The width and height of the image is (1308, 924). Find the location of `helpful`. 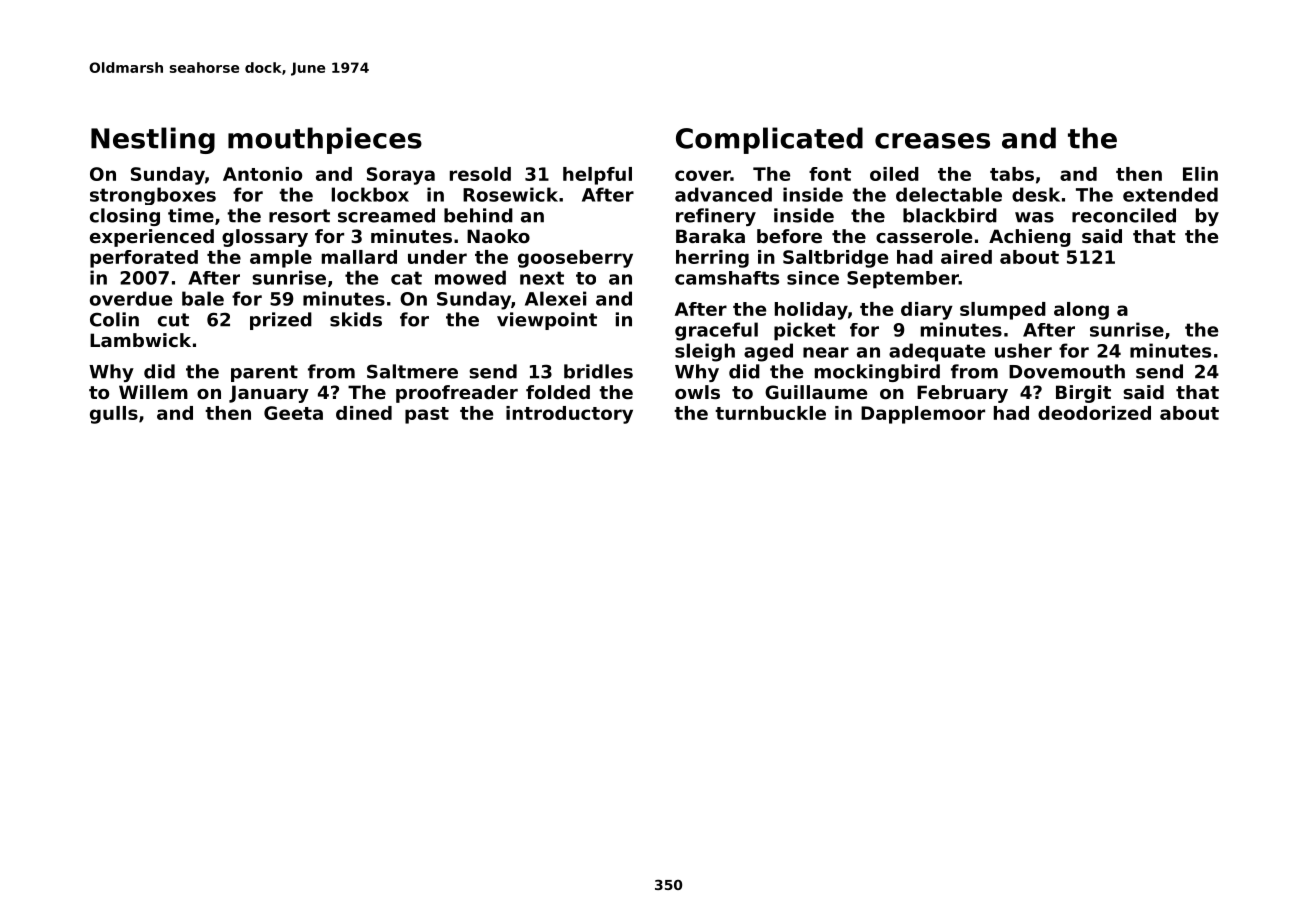

helpful is located at coordinates (597, 176).
